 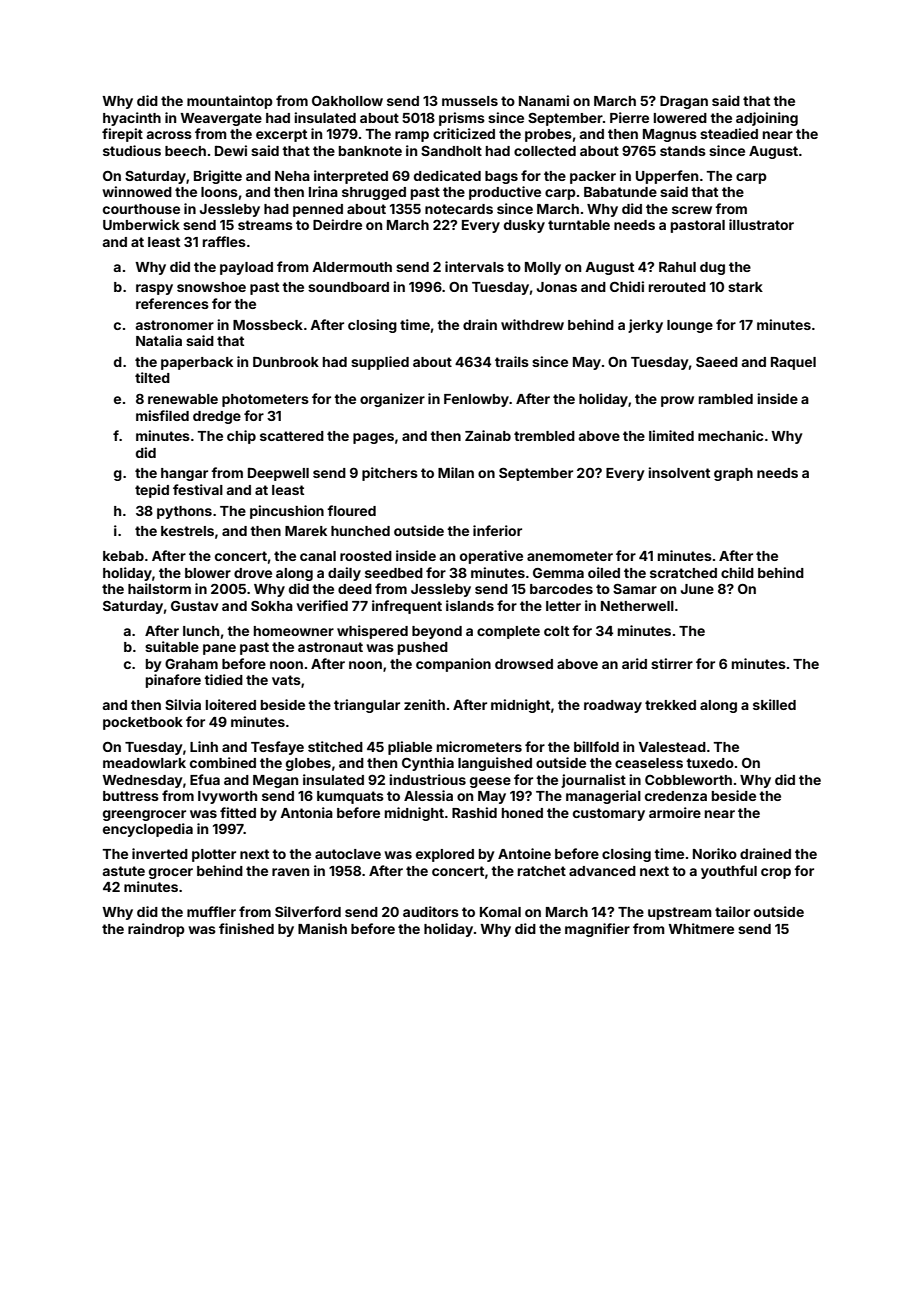 I want to click on Whitmere, so click(x=701, y=928).
